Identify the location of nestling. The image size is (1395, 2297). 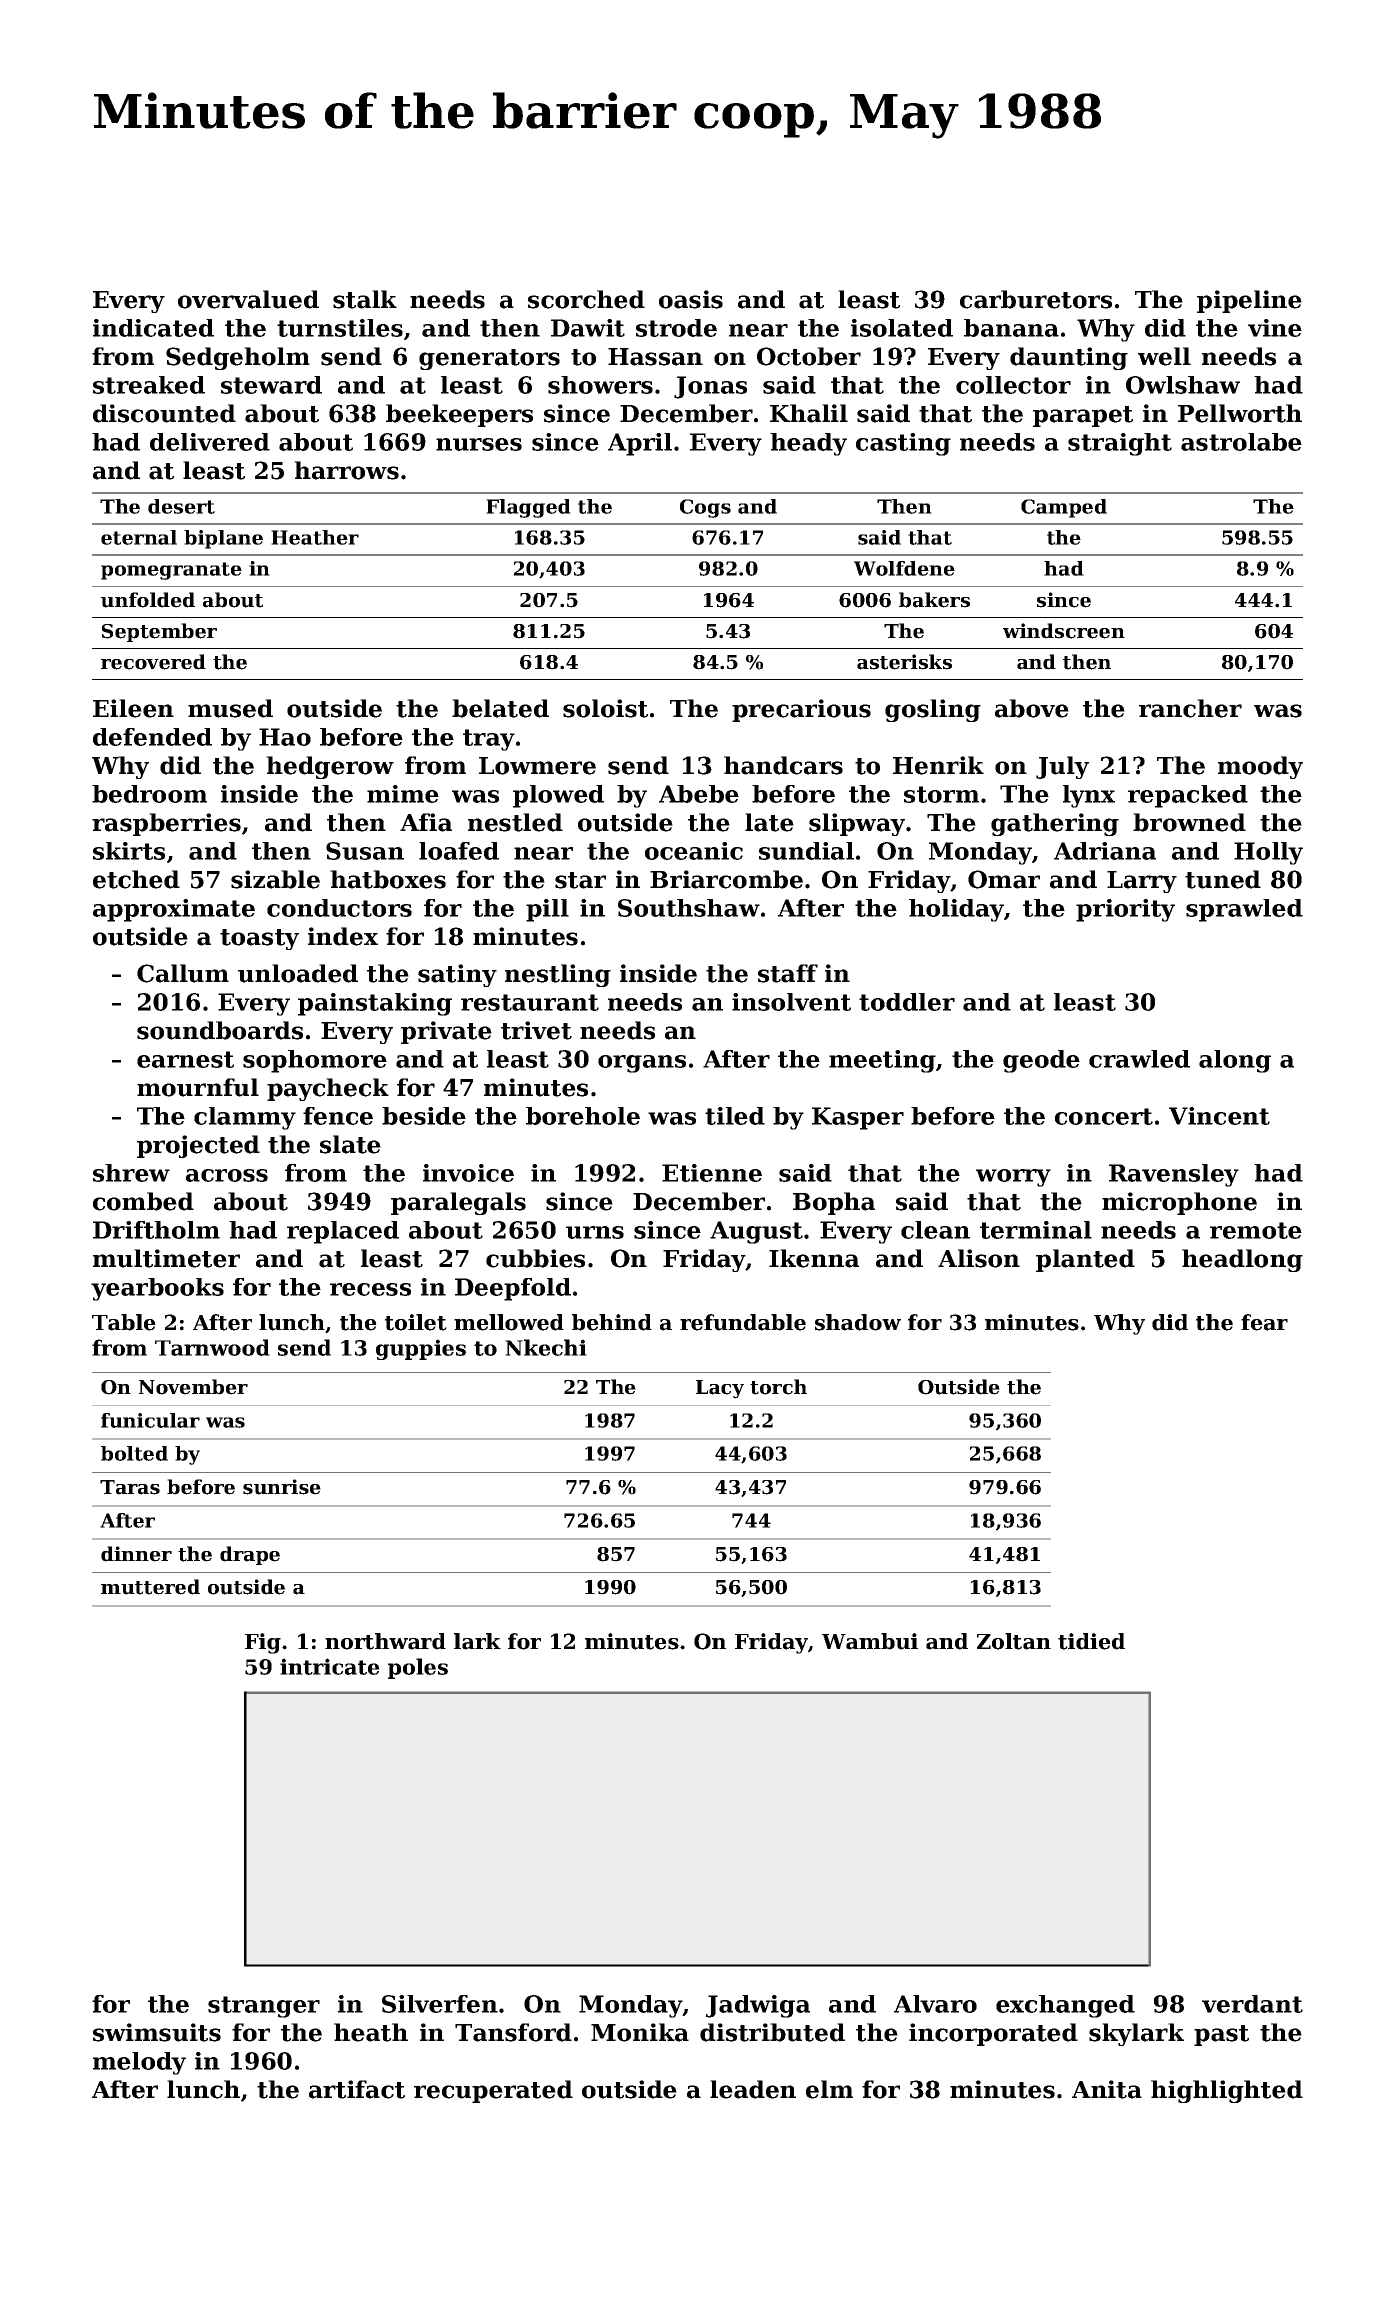
(558, 975).
